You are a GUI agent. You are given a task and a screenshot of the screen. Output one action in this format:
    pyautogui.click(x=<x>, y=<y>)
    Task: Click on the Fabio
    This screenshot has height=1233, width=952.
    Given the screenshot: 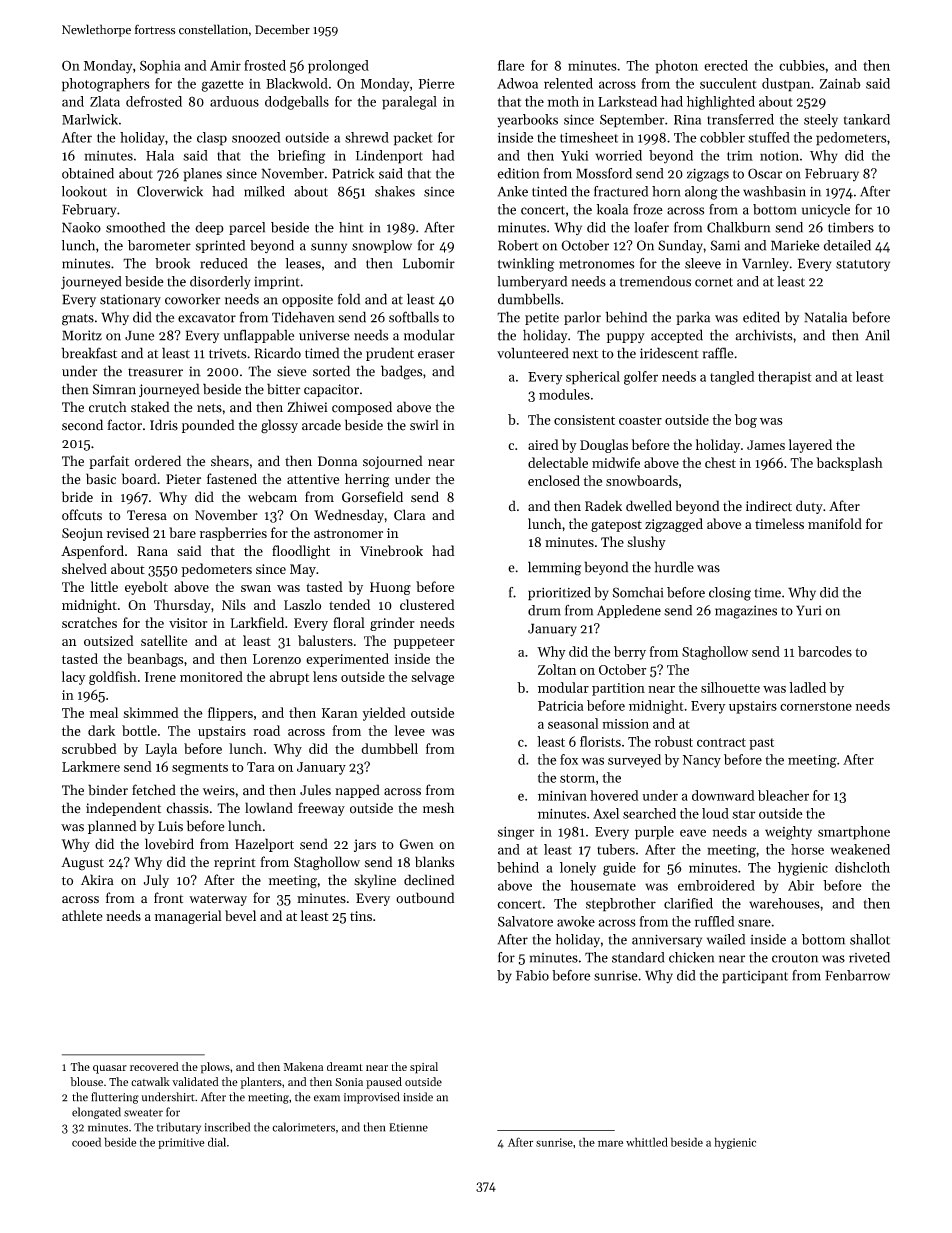 What is the action you would take?
    pyautogui.click(x=532, y=975)
